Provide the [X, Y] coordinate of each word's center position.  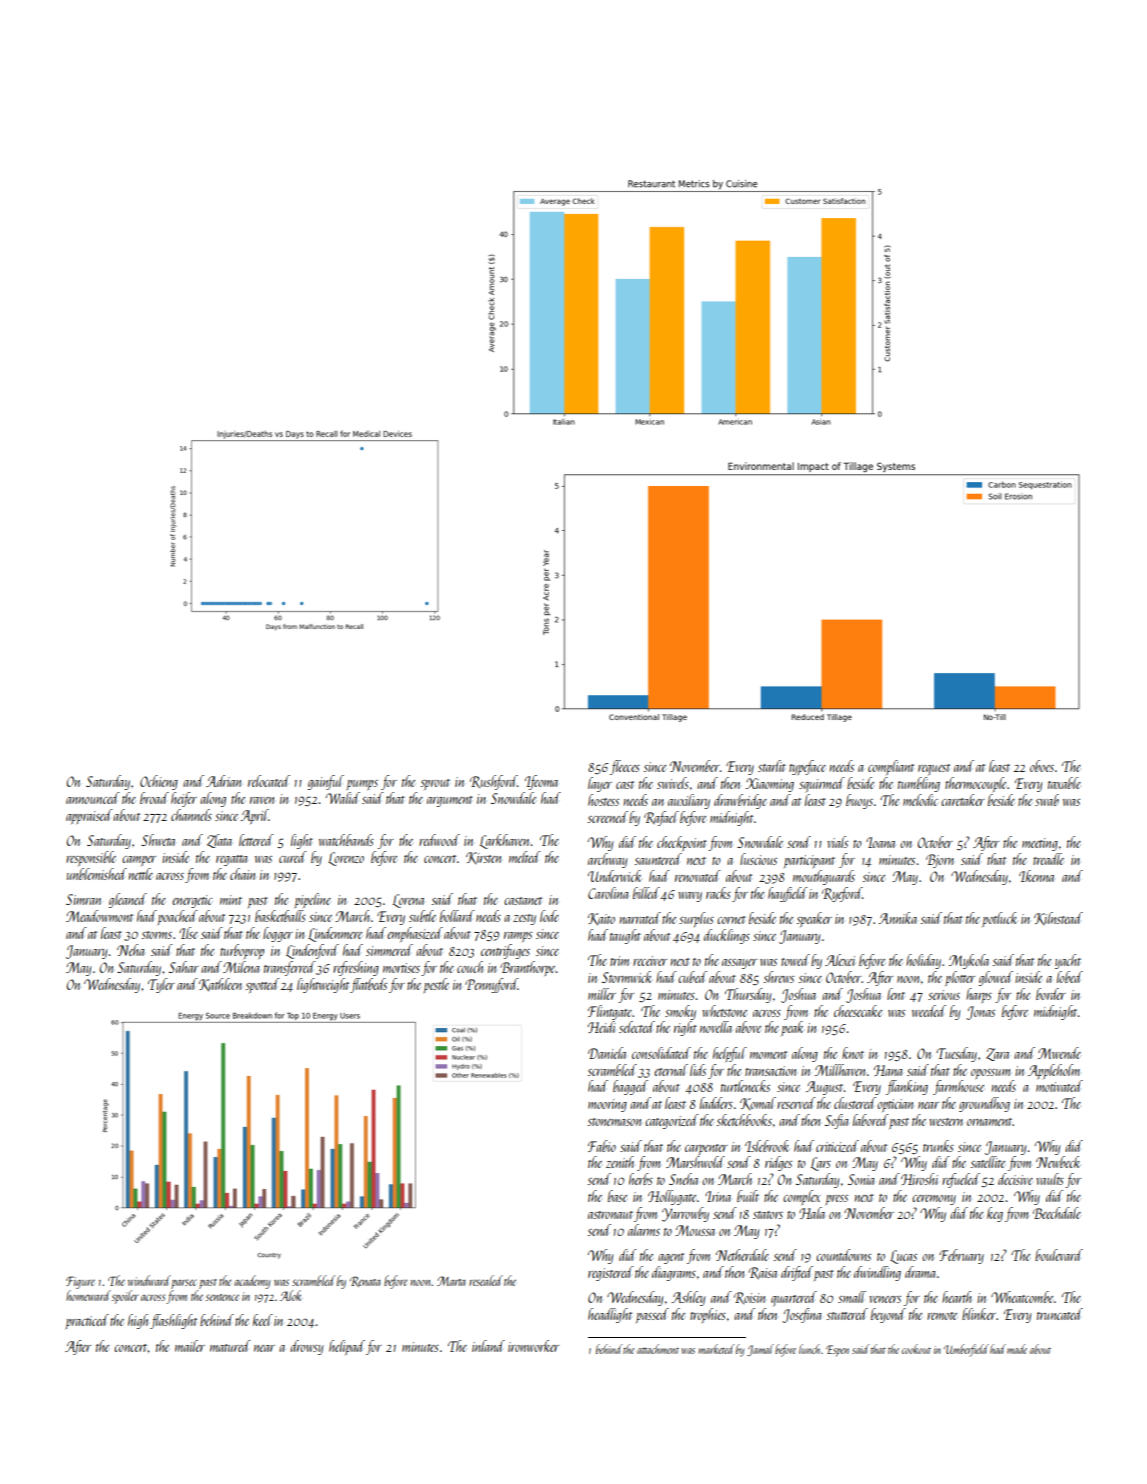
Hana [888, 1070]
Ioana [880, 842]
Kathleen [220, 985]
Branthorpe [527, 968]
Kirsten [483, 858]
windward [149, 1280]
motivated [1059, 1086]
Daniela [607, 1053]
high [138, 1321]
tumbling [919, 784]
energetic [192, 901]
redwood [439, 840]
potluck [1000, 919]
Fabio [602, 1146]
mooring [607, 1105]
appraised [89, 816]
